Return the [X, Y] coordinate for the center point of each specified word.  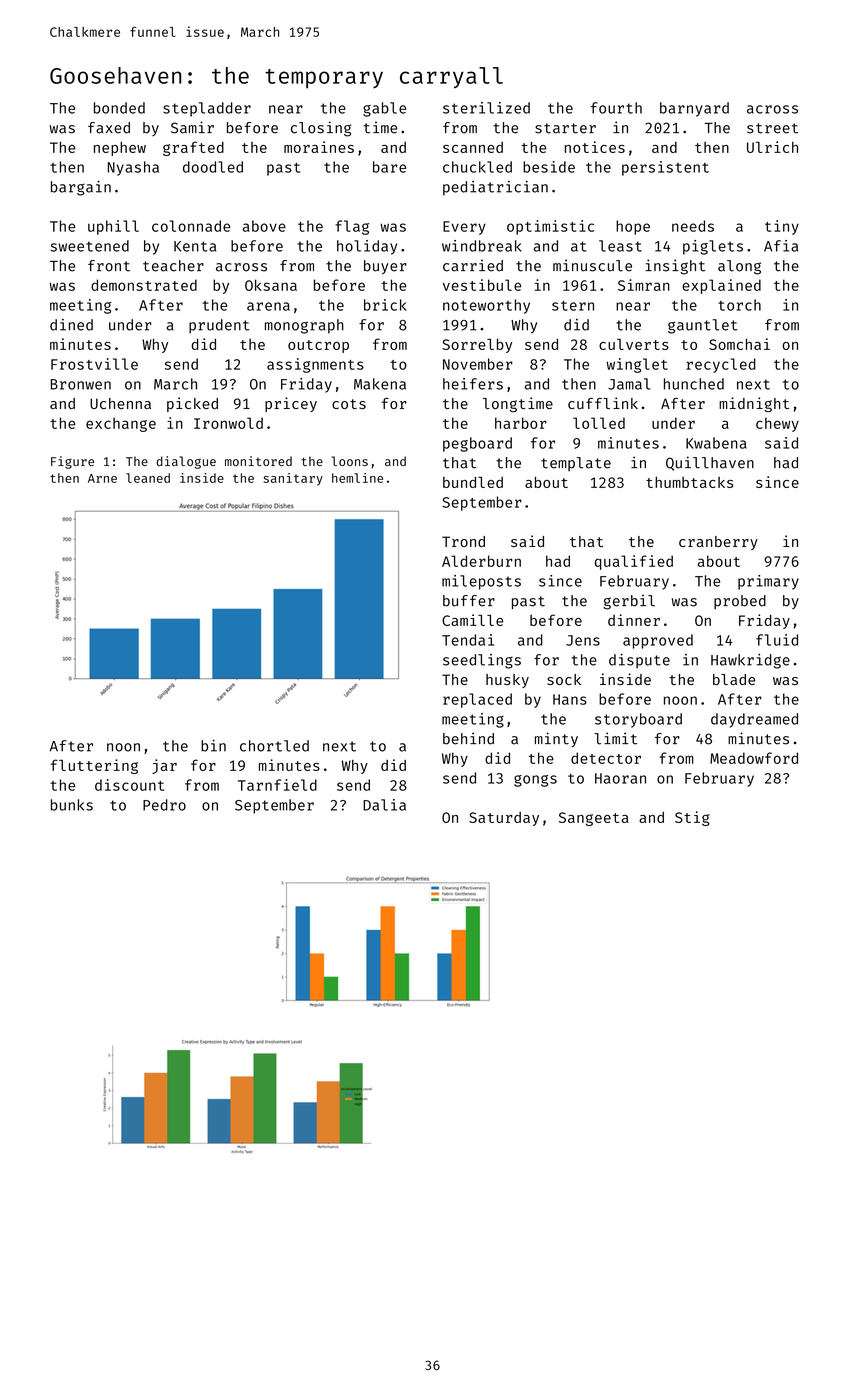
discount [129, 785]
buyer [385, 267]
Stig [692, 818]
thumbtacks [689, 482]
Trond [463, 541]
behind [468, 738]
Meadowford [754, 758]
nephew [120, 149]
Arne [102, 478]
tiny [782, 227]
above [264, 226]
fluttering [94, 766]
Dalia [384, 805]
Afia [781, 246]
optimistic [550, 227]
